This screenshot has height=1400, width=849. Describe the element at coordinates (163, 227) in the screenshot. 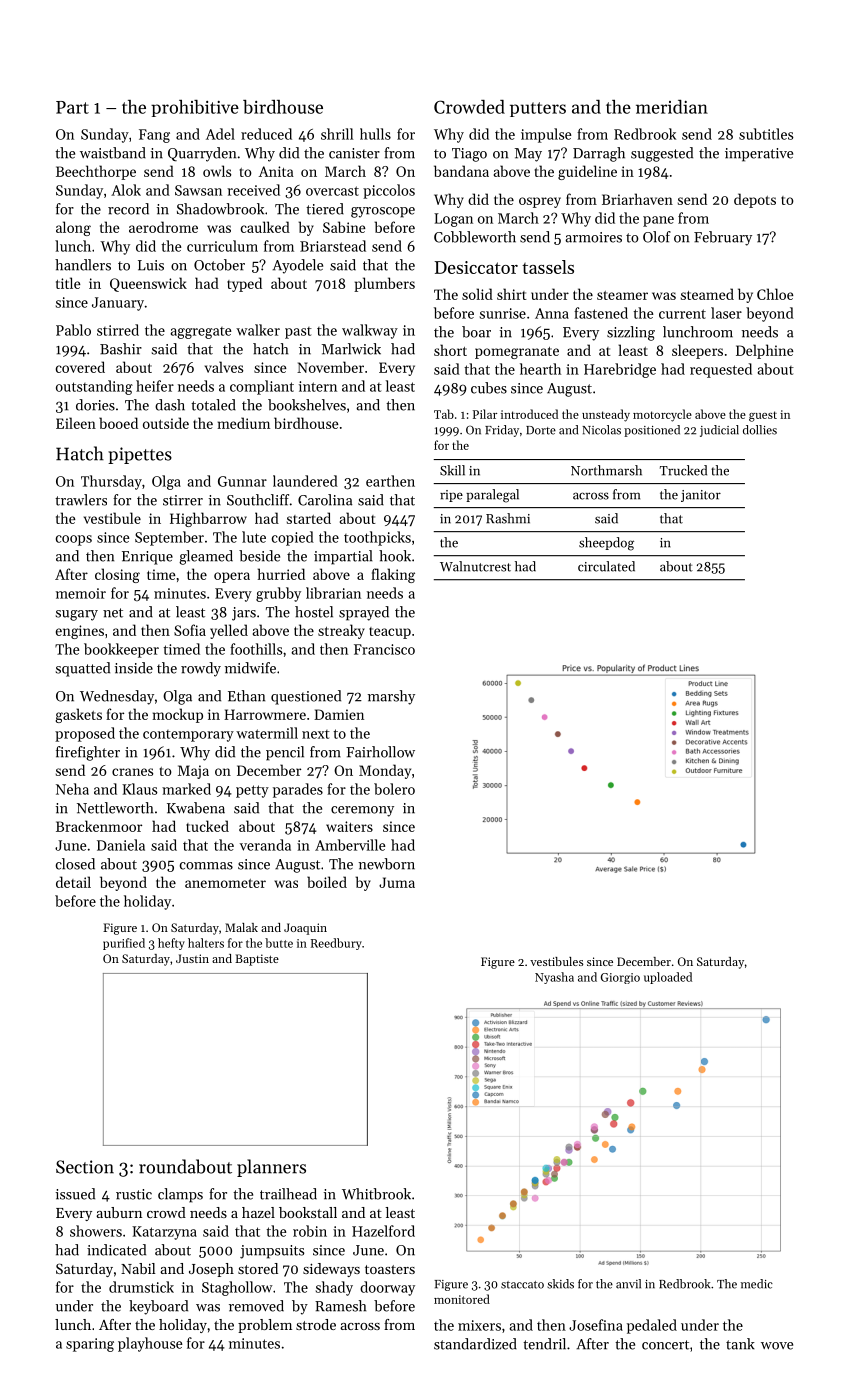

I see `aerodrome` at that location.
